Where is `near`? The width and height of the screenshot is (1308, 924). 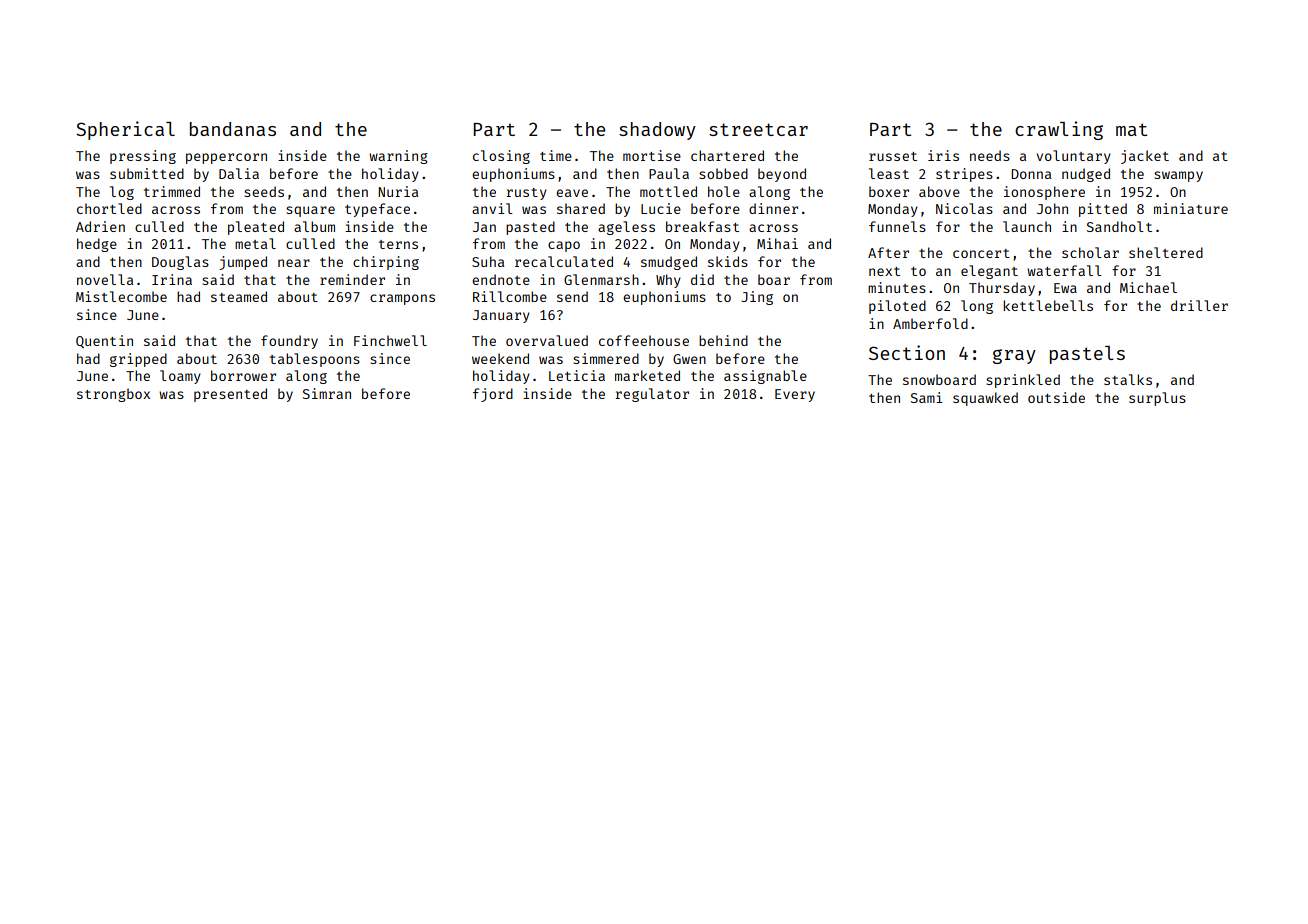
near is located at coordinates (294, 263).
